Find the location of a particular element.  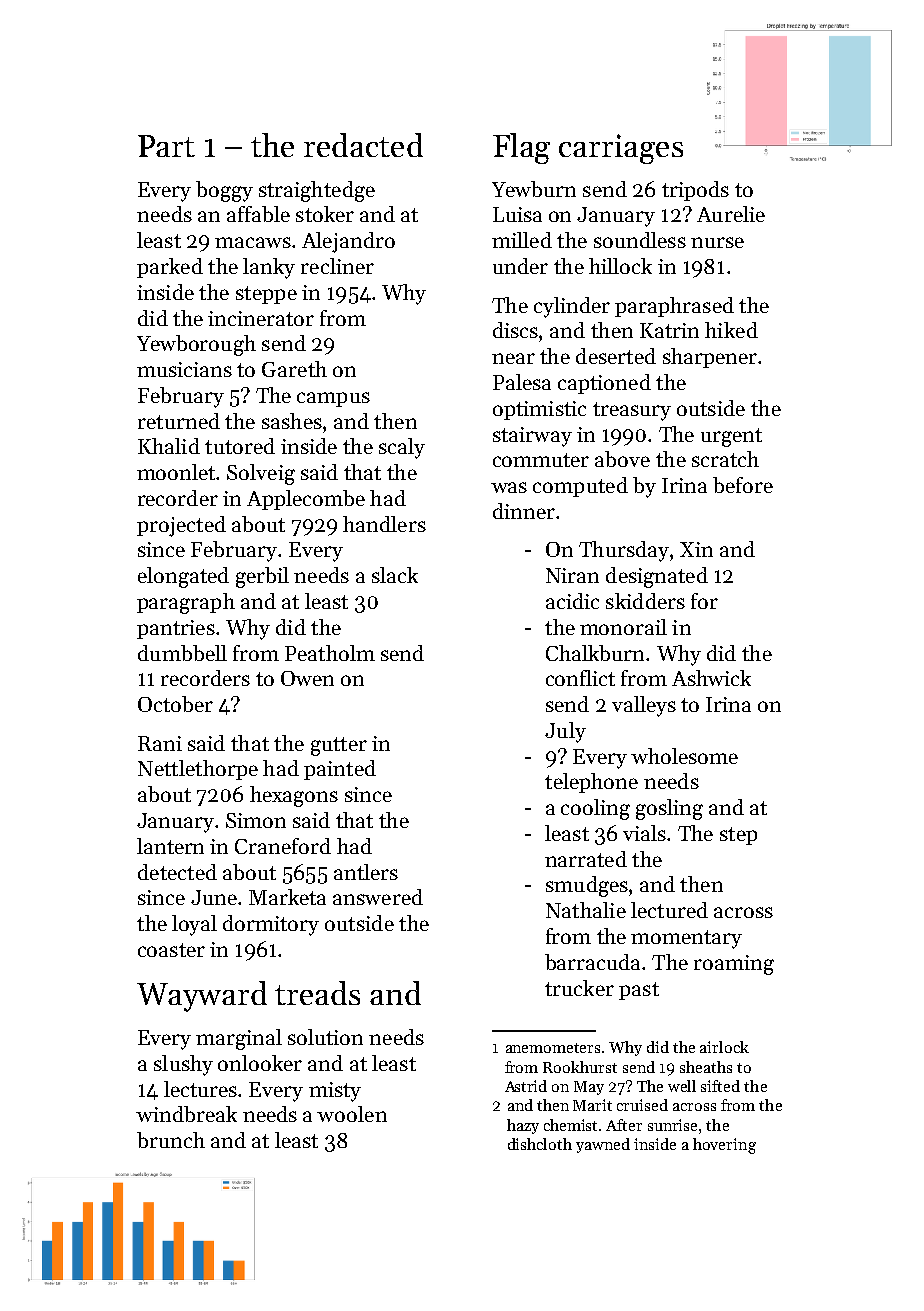

redacted is located at coordinates (363, 145).
